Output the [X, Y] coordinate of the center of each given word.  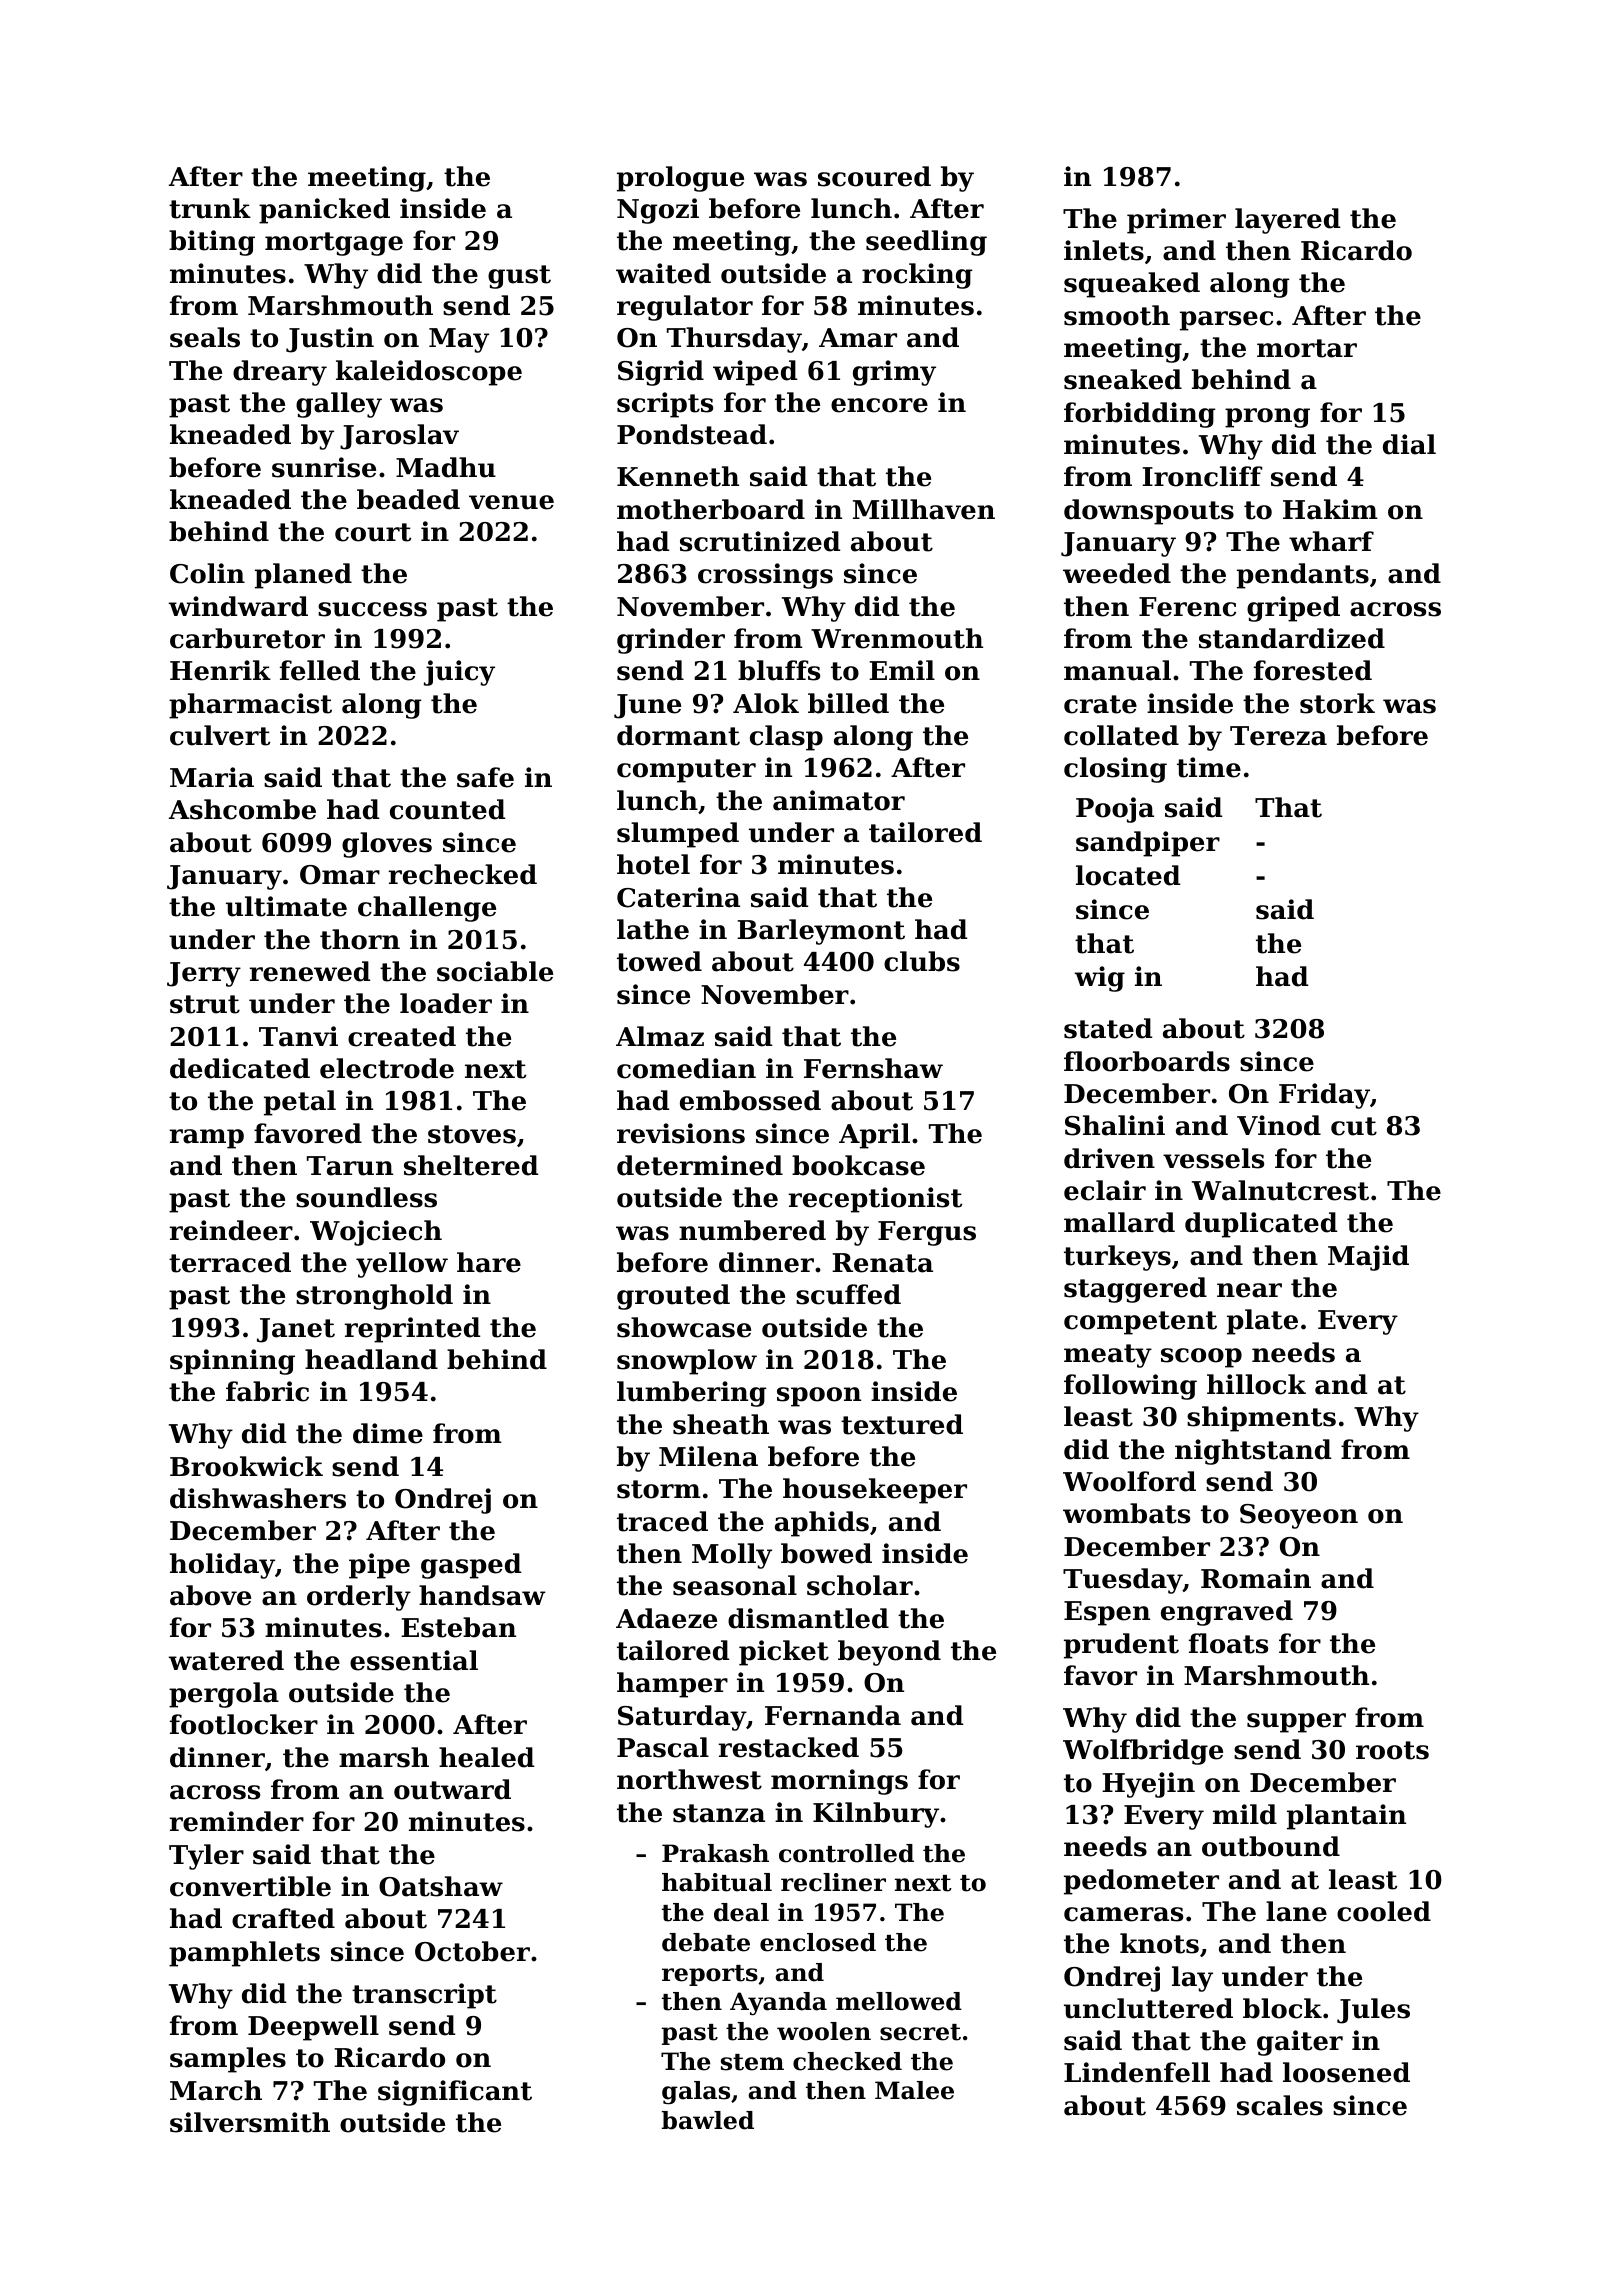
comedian [686, 1068]
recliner [833, 1882]
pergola [224, 1695]
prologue [680, 179]
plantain [1346, 1817]
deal [741, 1912]
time [1209, 767]
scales [1280, 2105]
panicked [324, 211]
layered [1287, 221]
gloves [387, 845]
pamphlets [244, 1954]
